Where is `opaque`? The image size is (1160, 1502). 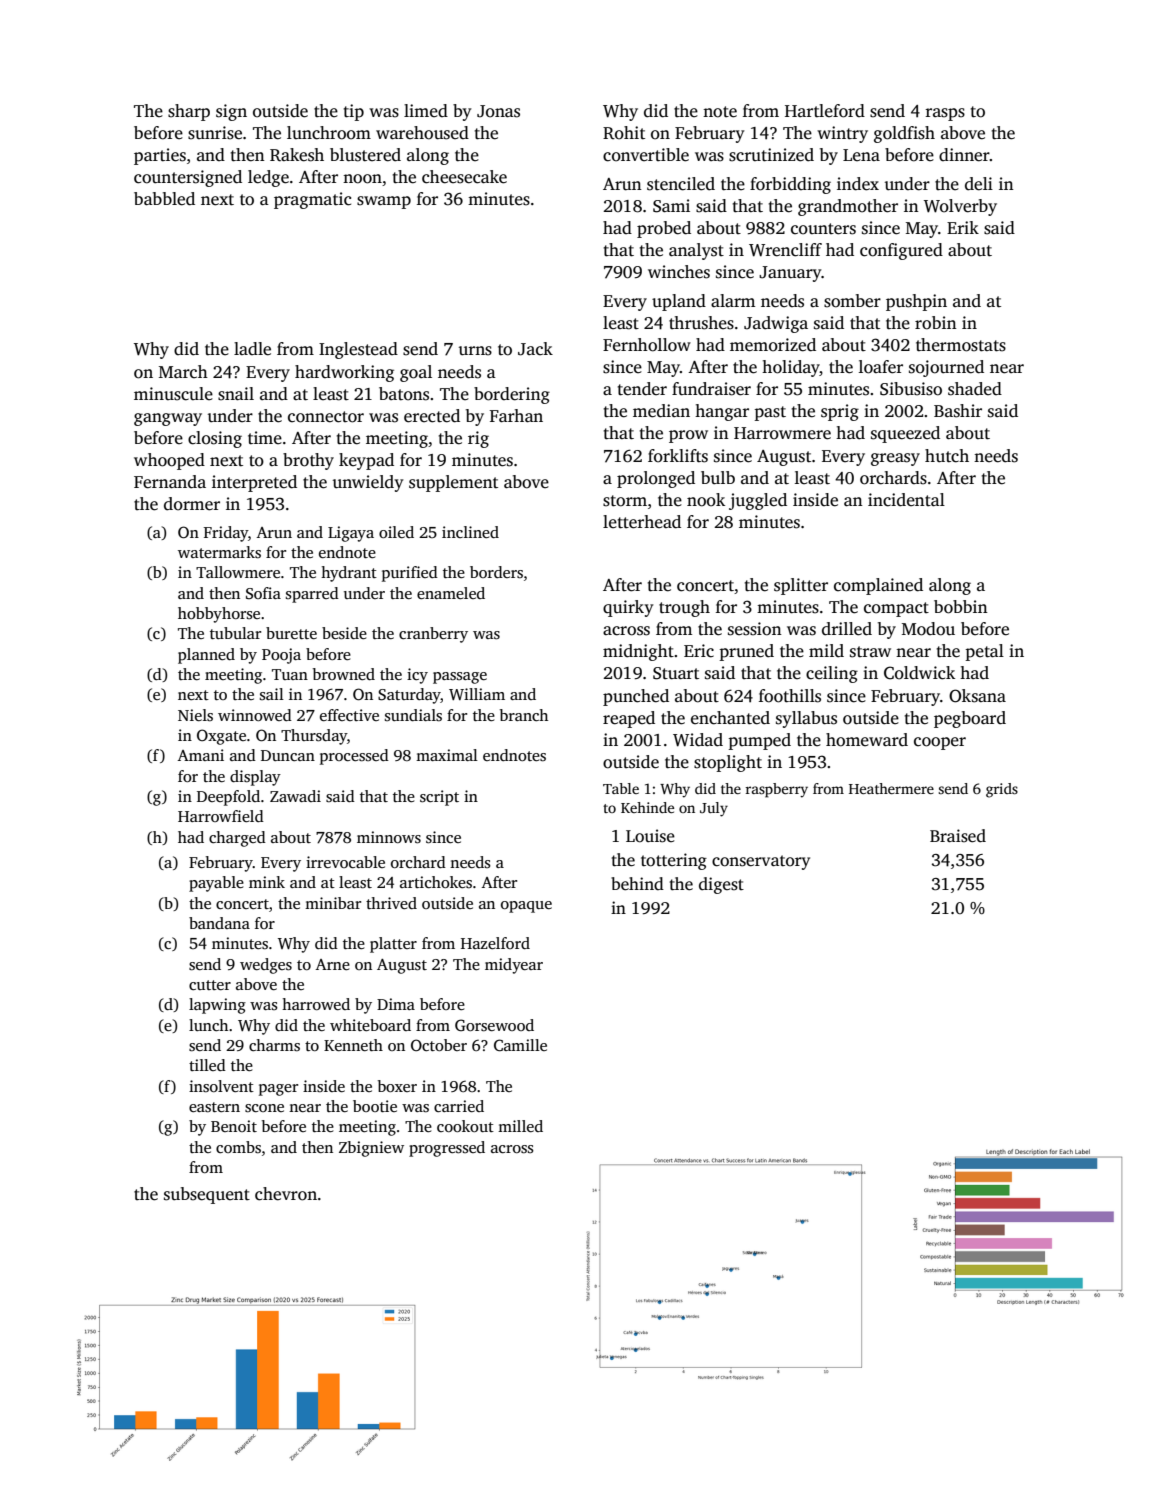
opaque is located at coordinates (526, 907).
